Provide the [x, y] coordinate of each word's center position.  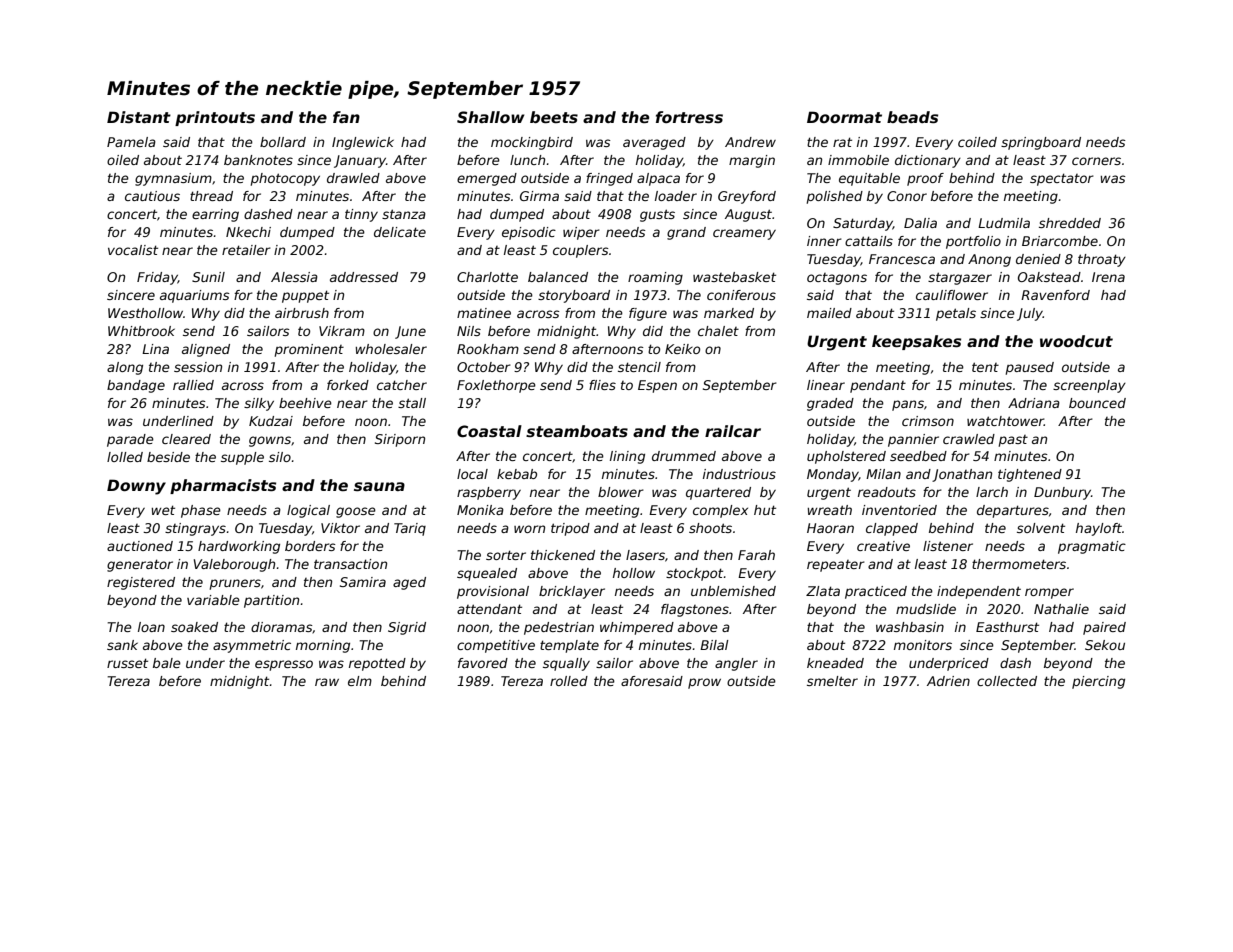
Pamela [131, 142]
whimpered [637, 628]
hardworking [239, 547]
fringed [609, 179]
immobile [858, 160]
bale [167, 663]
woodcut [1076, 341]
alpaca [658, 179]
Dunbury [1062, 493]
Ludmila [1004, 223]
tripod [570, 529]
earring [215, 215]
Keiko [682, 349]
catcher [402, 385]
